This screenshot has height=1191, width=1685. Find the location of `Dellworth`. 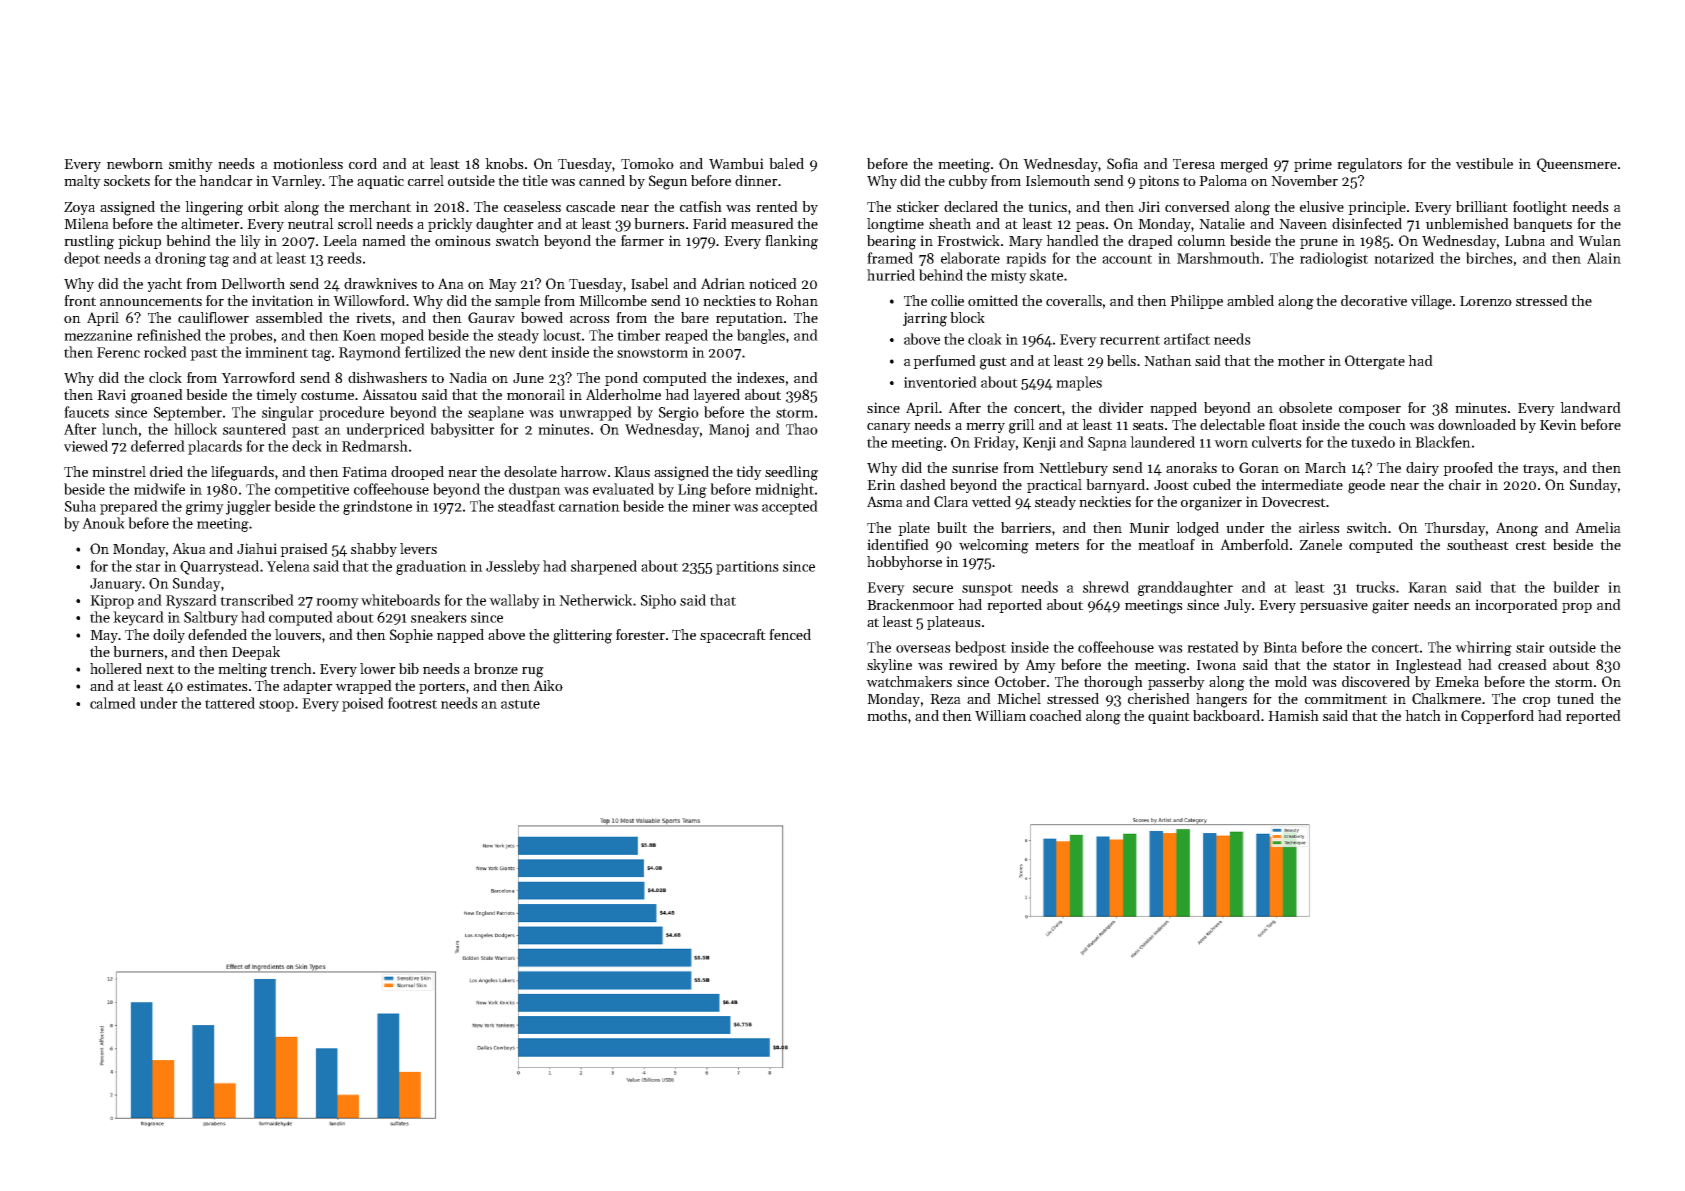

Dellworth is located at coordinates (253, 283).
